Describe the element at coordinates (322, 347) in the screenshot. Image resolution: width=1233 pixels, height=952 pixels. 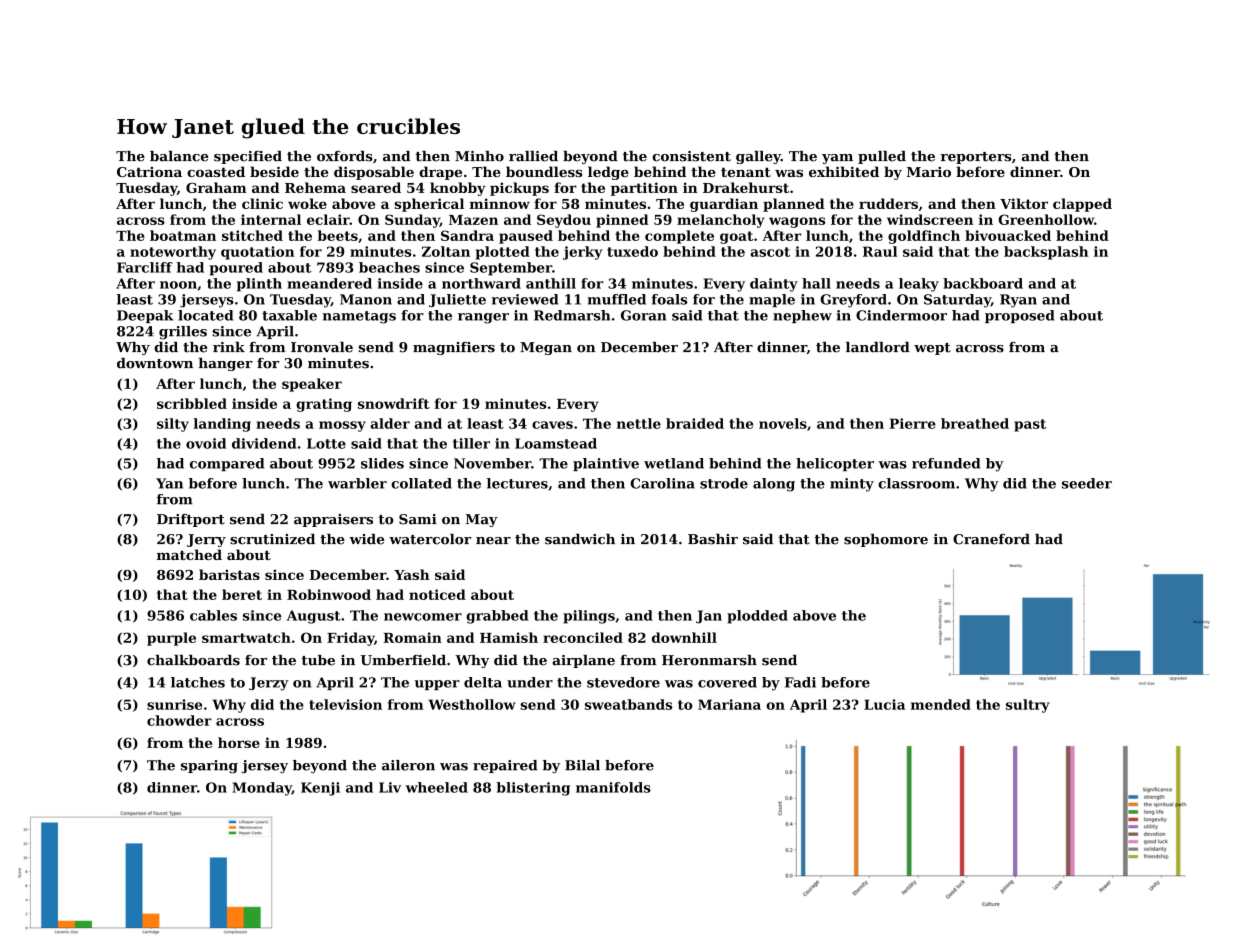
I see `Ironvale` at that location.
